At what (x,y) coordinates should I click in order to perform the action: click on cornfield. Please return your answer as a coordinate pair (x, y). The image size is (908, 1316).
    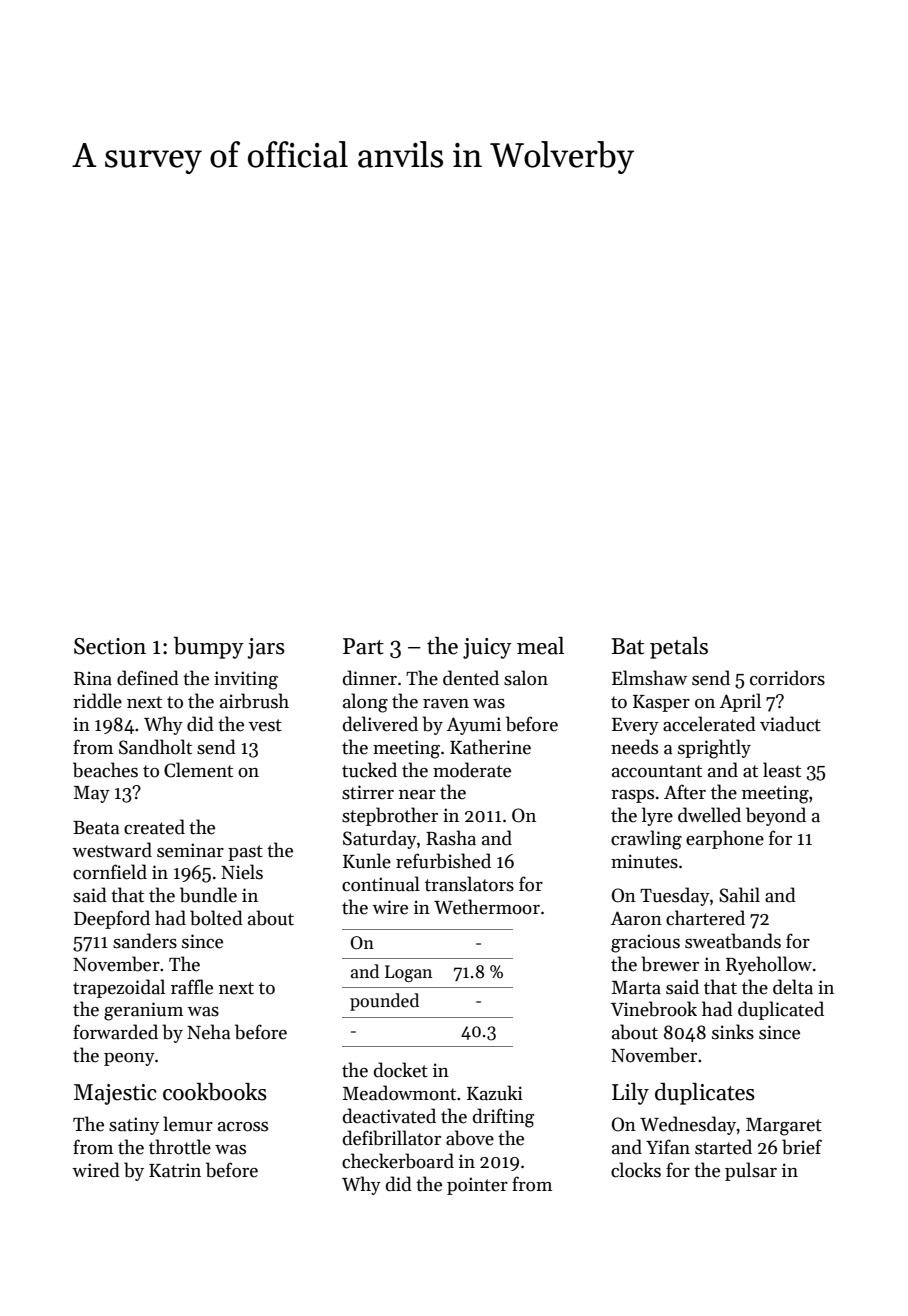
    Looking at the image, I should click on (110, 872).
